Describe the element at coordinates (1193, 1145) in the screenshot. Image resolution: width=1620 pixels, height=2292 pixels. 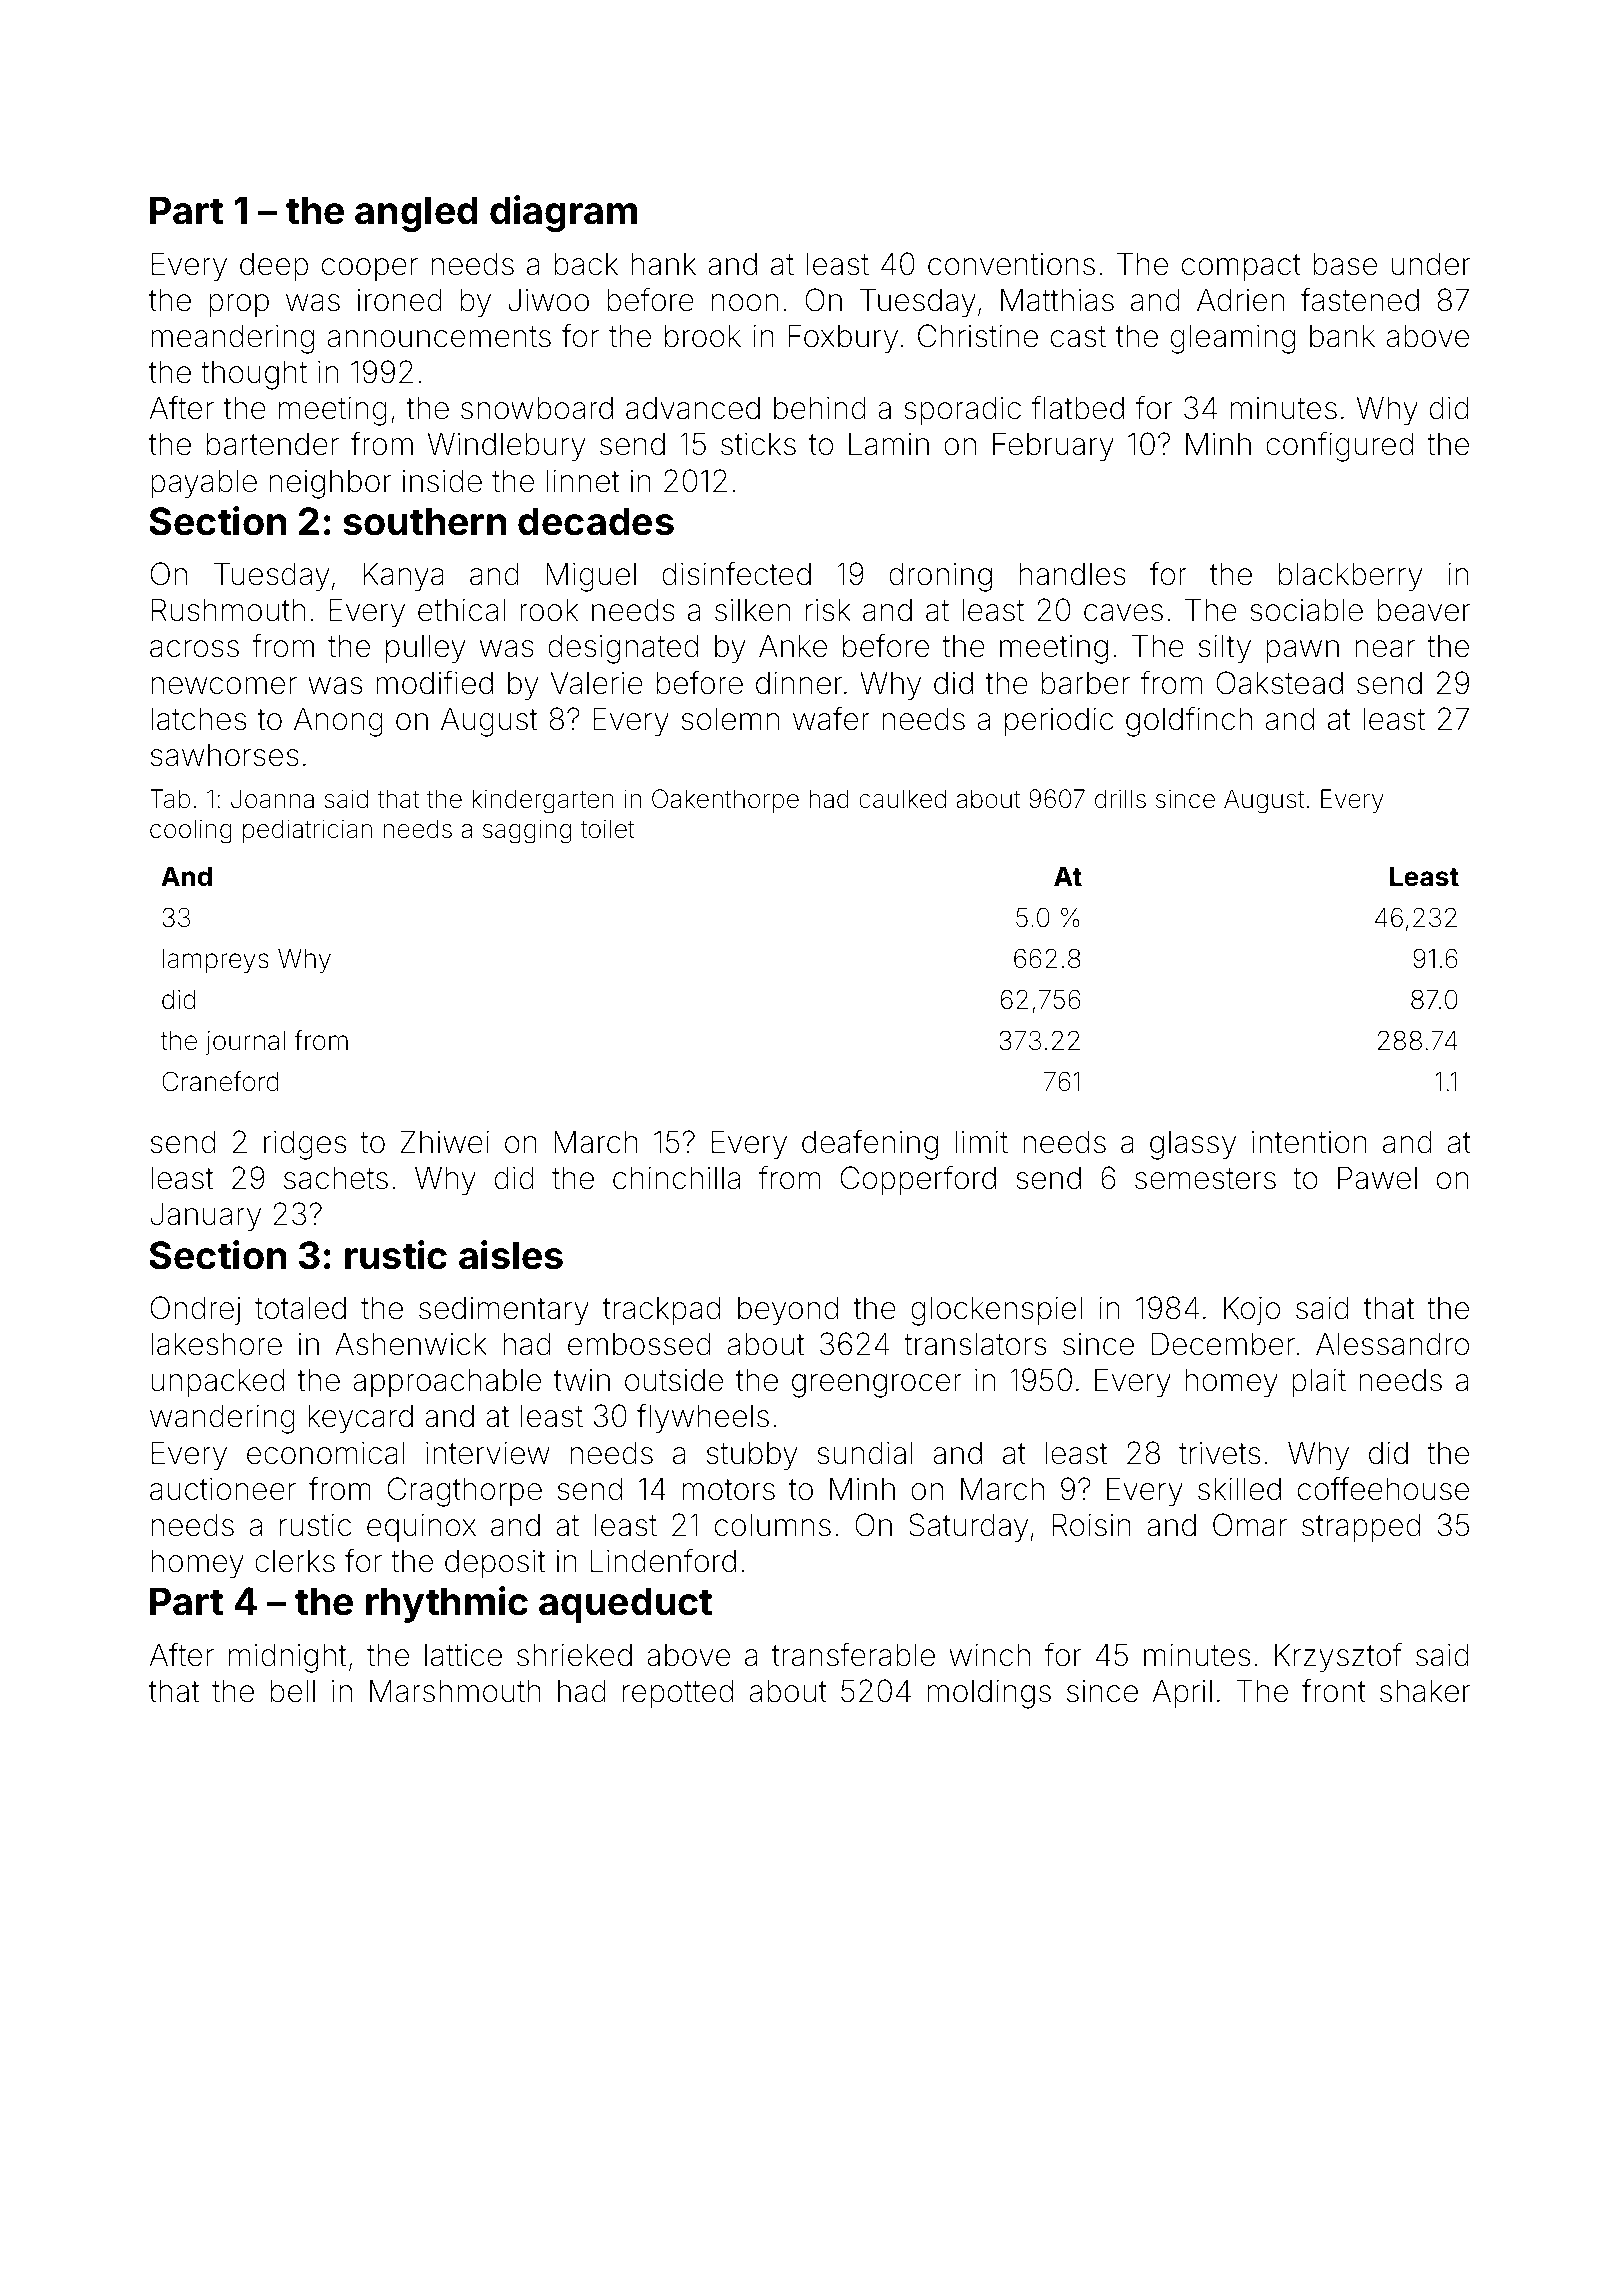
I see `glassy` at that location.
